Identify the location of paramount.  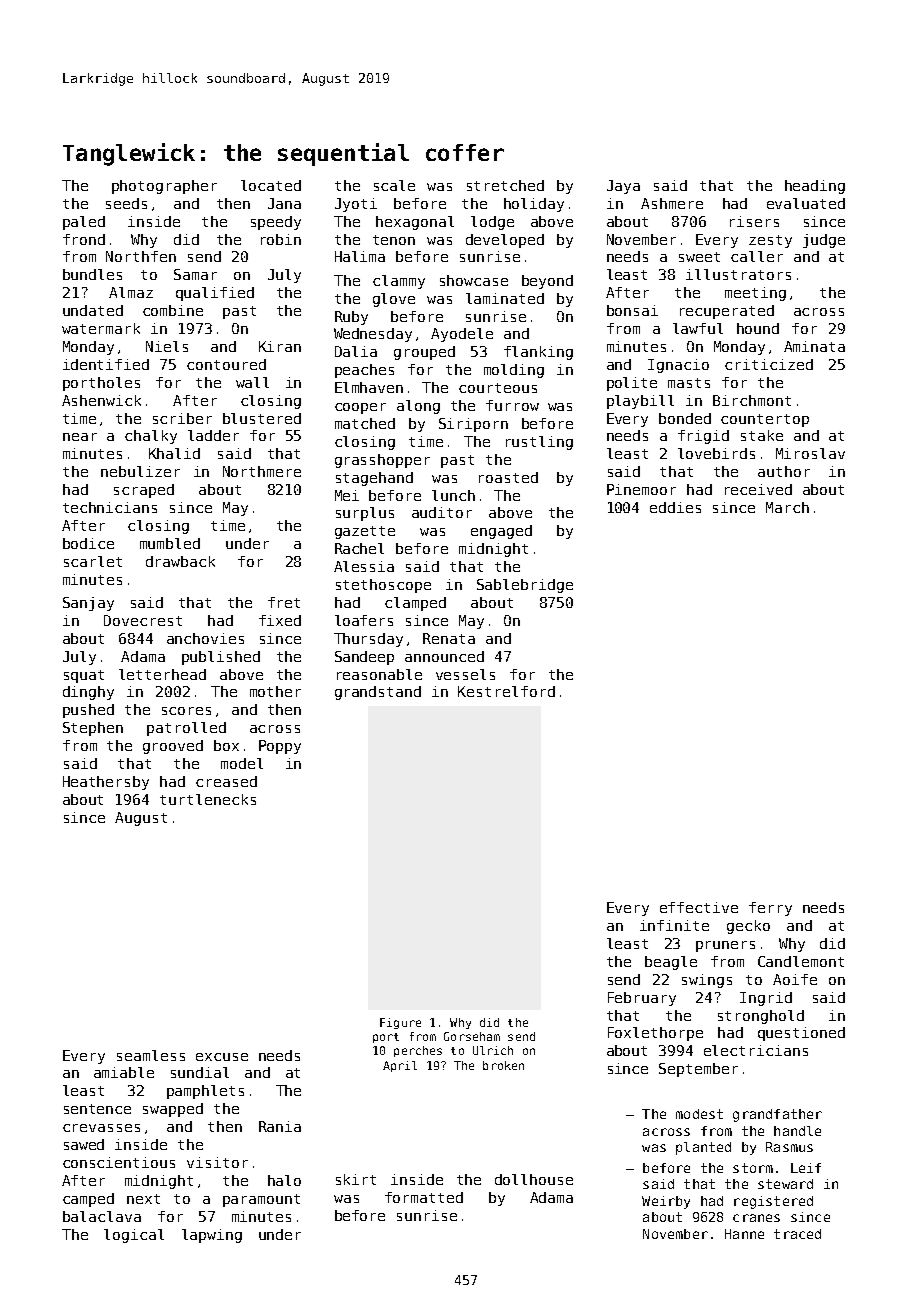
(261, 1200).
